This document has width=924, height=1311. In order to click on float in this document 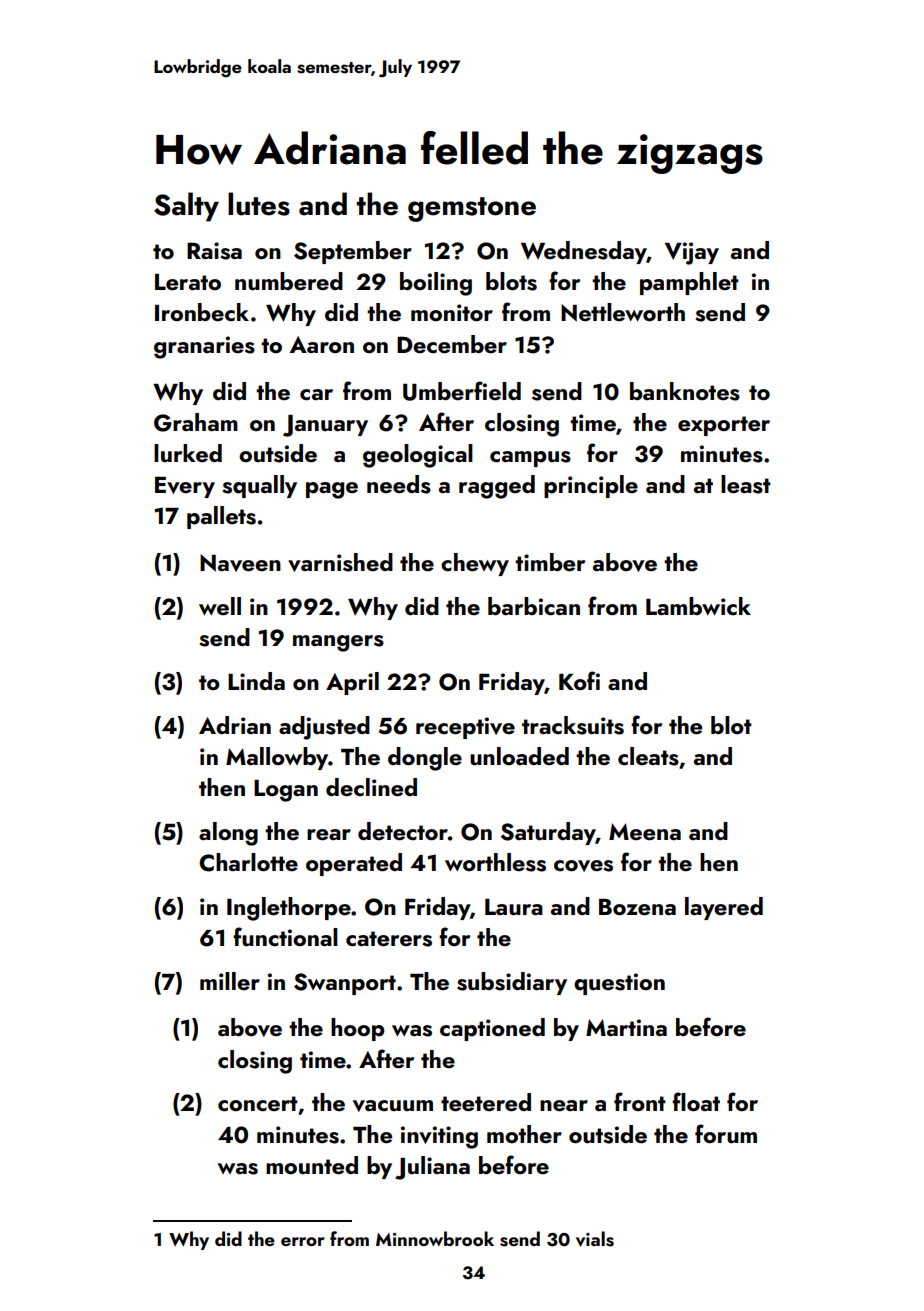, I will do `click(696, 1101)`.
